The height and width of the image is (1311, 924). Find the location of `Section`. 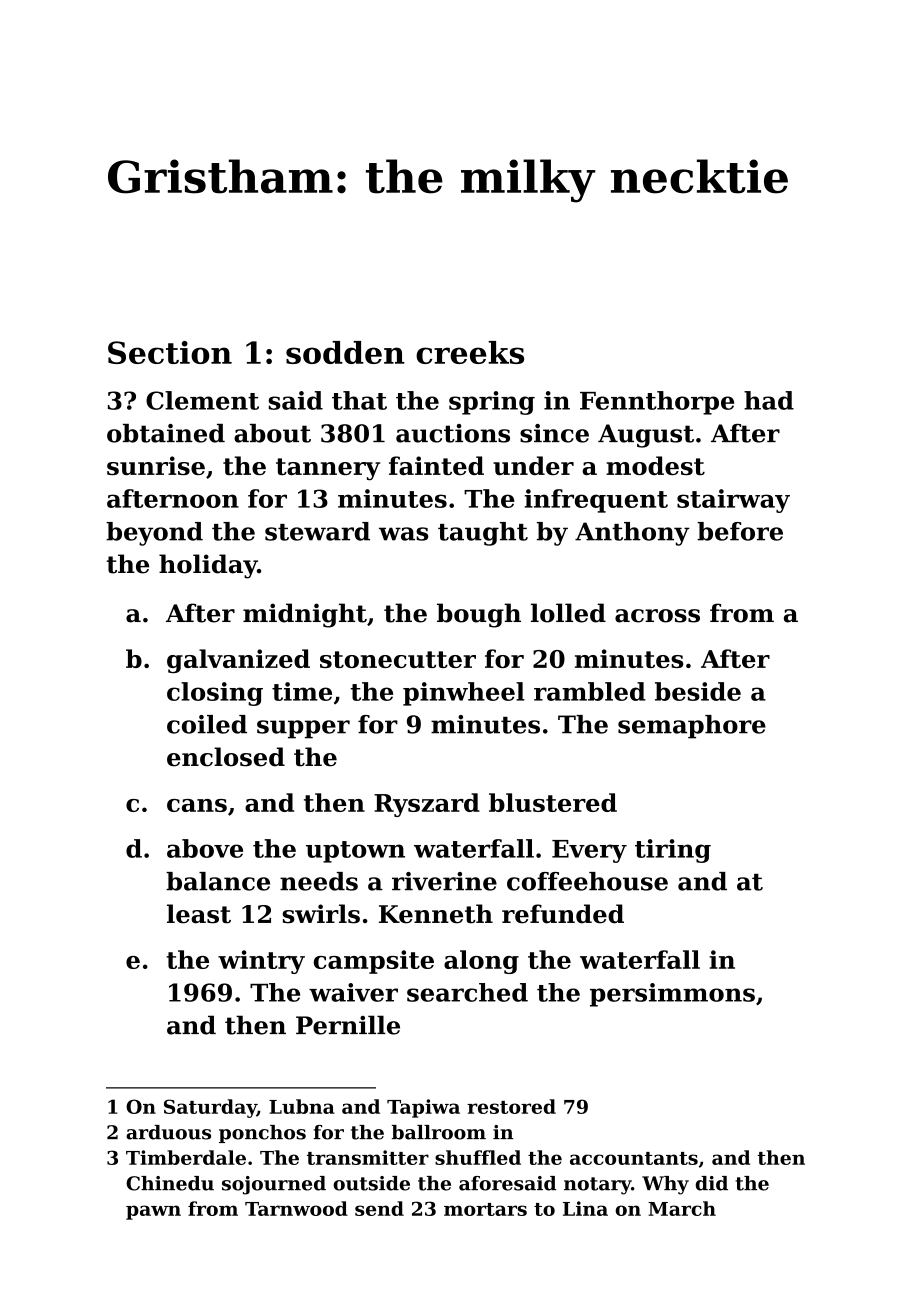

Section is located at coordinates (170, 352).
